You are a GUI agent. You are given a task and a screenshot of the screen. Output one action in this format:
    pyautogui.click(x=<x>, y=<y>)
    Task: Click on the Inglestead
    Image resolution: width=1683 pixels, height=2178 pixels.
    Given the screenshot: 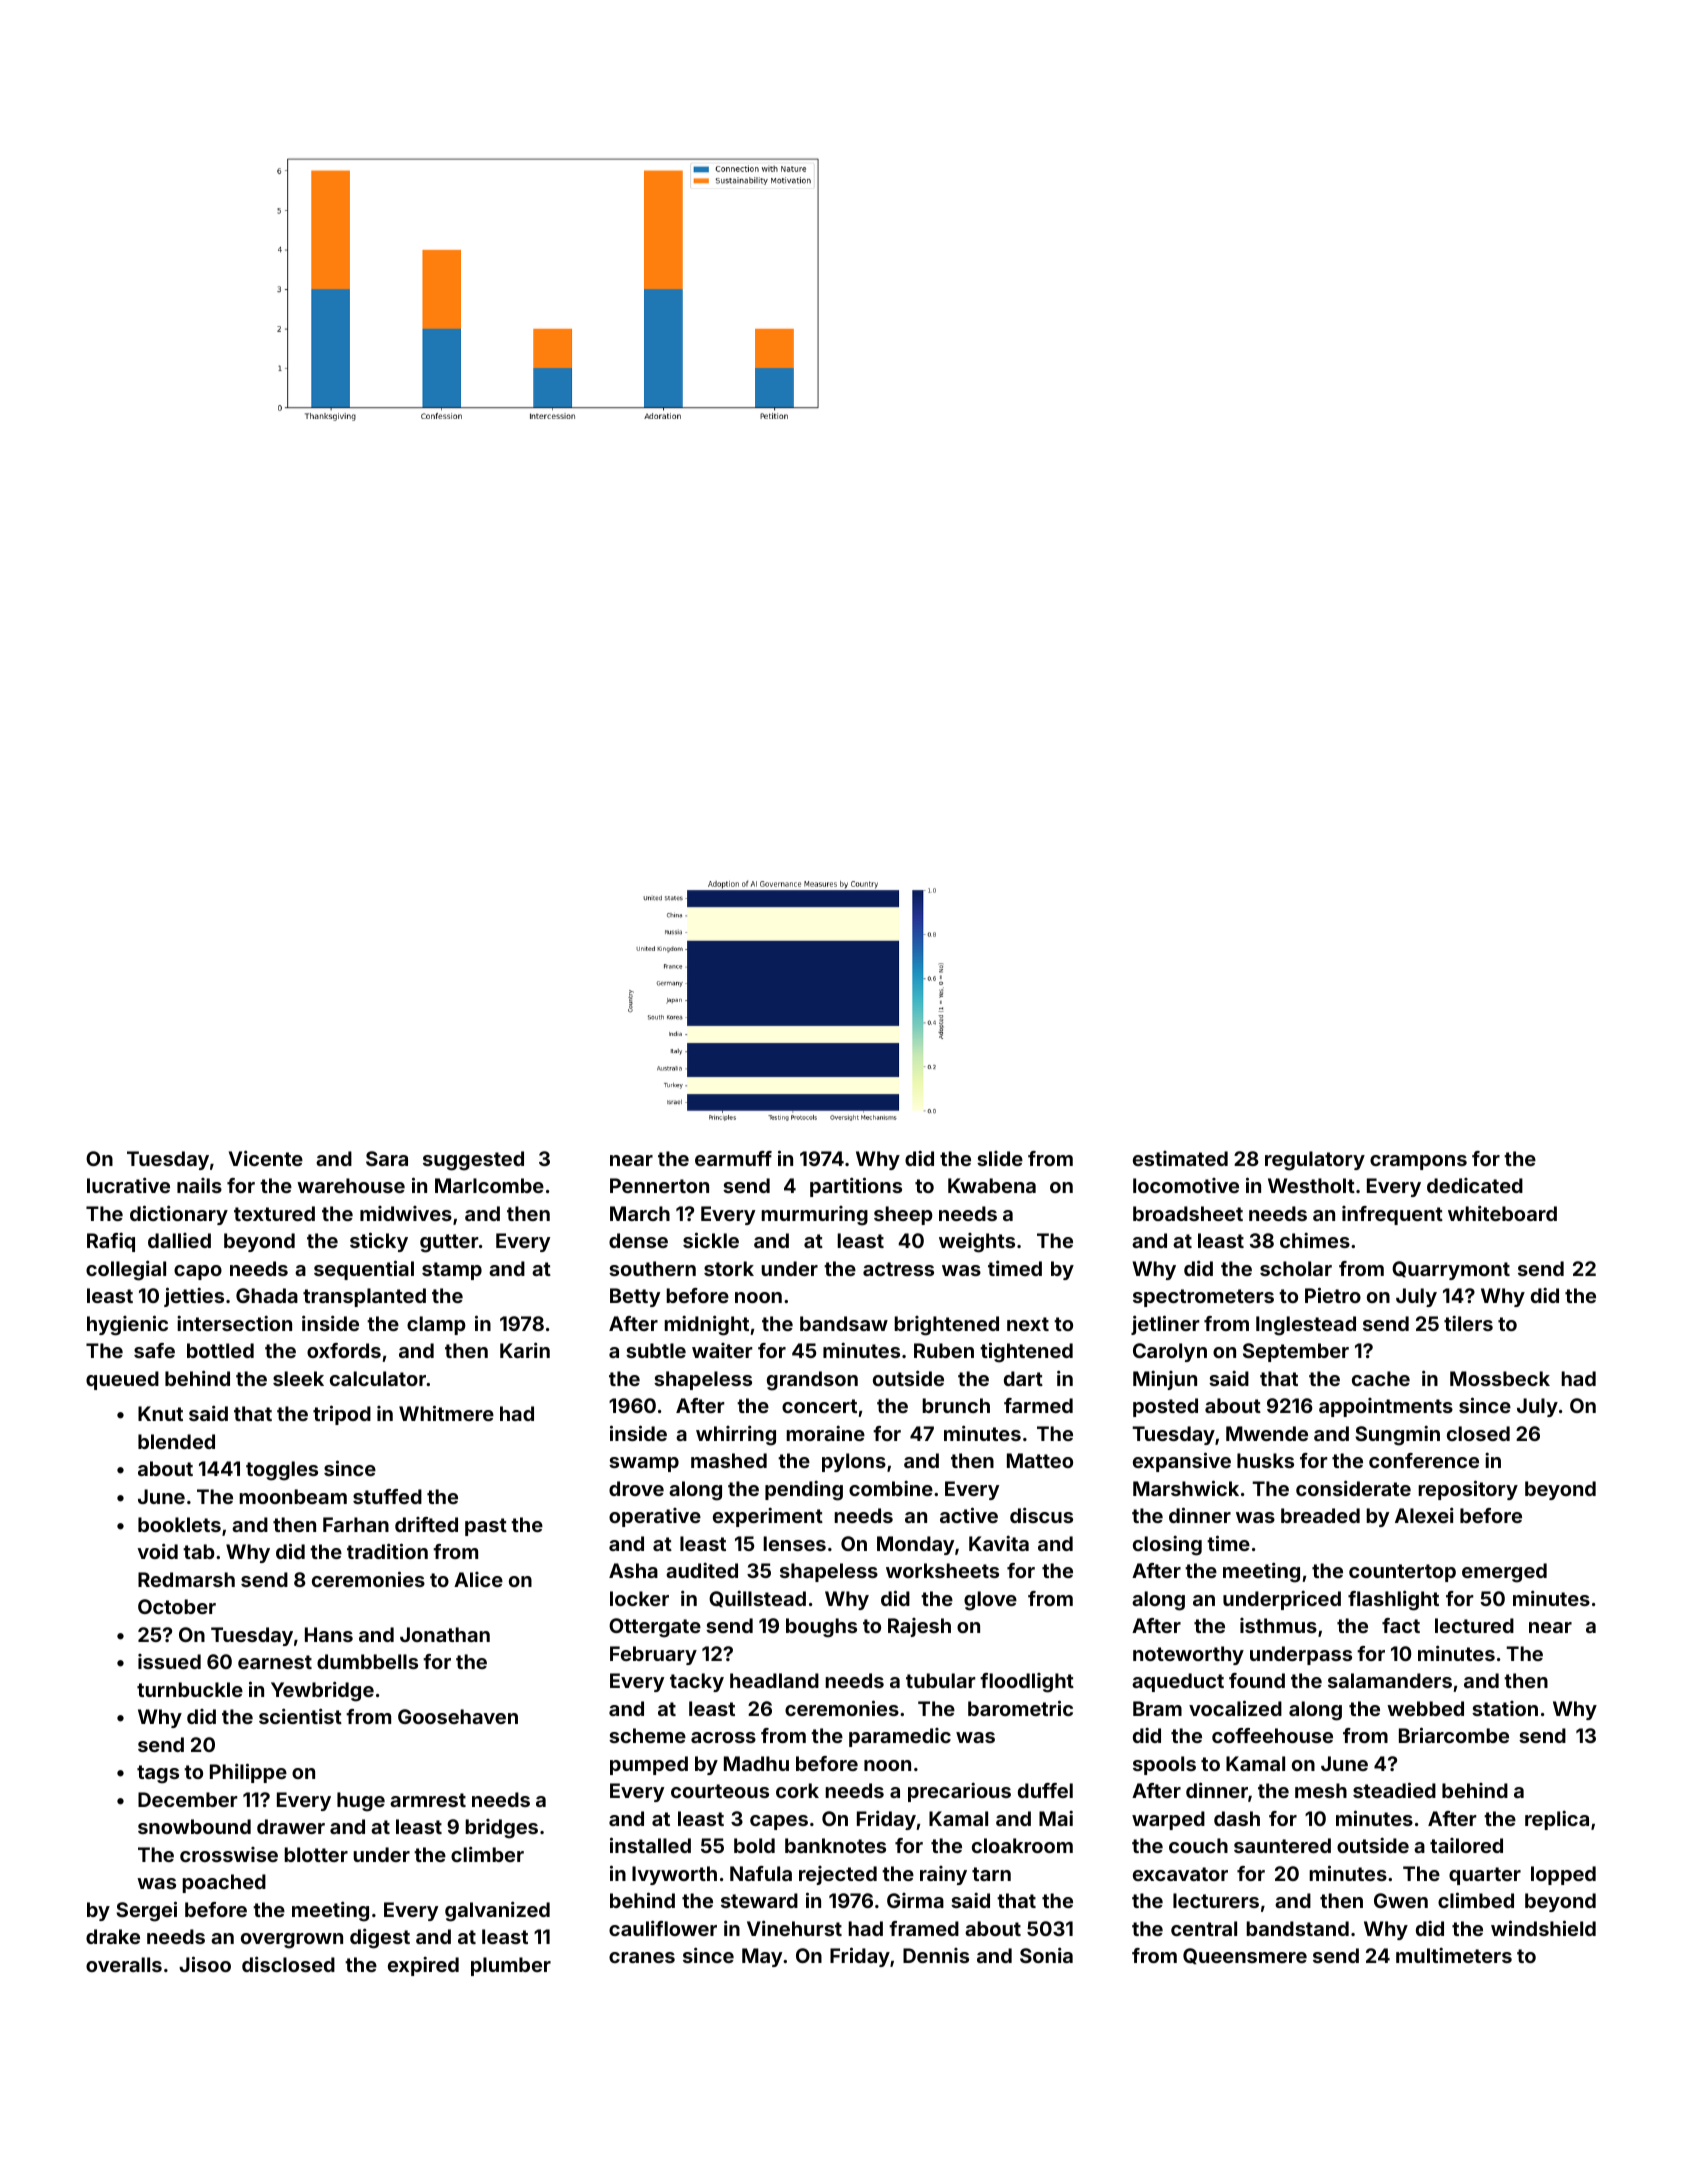 What is the action you would take?
    pyautogui.click(x=1306, y=1326)
